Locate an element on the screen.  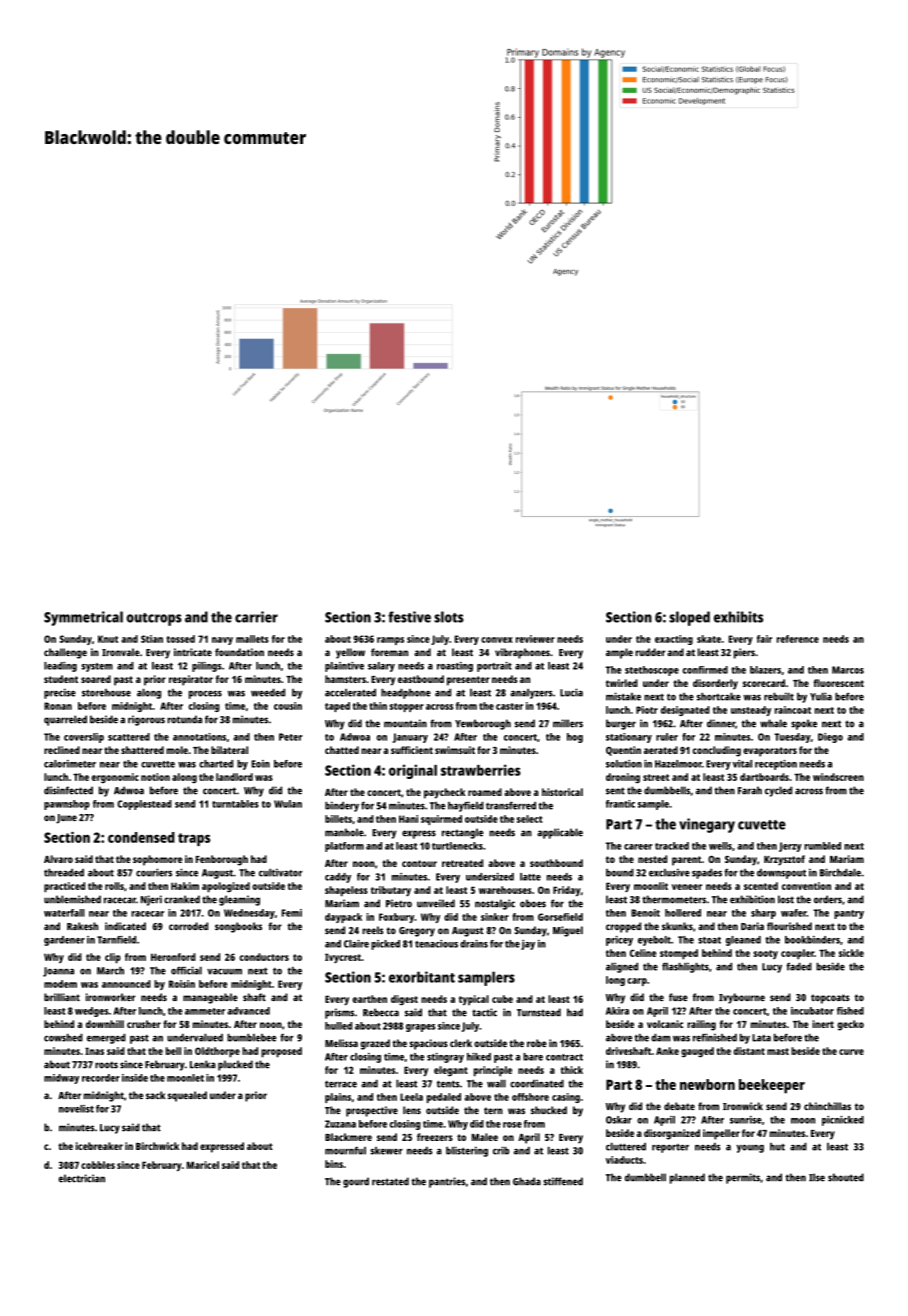
exhibits is located at coordinates (738, 617).
